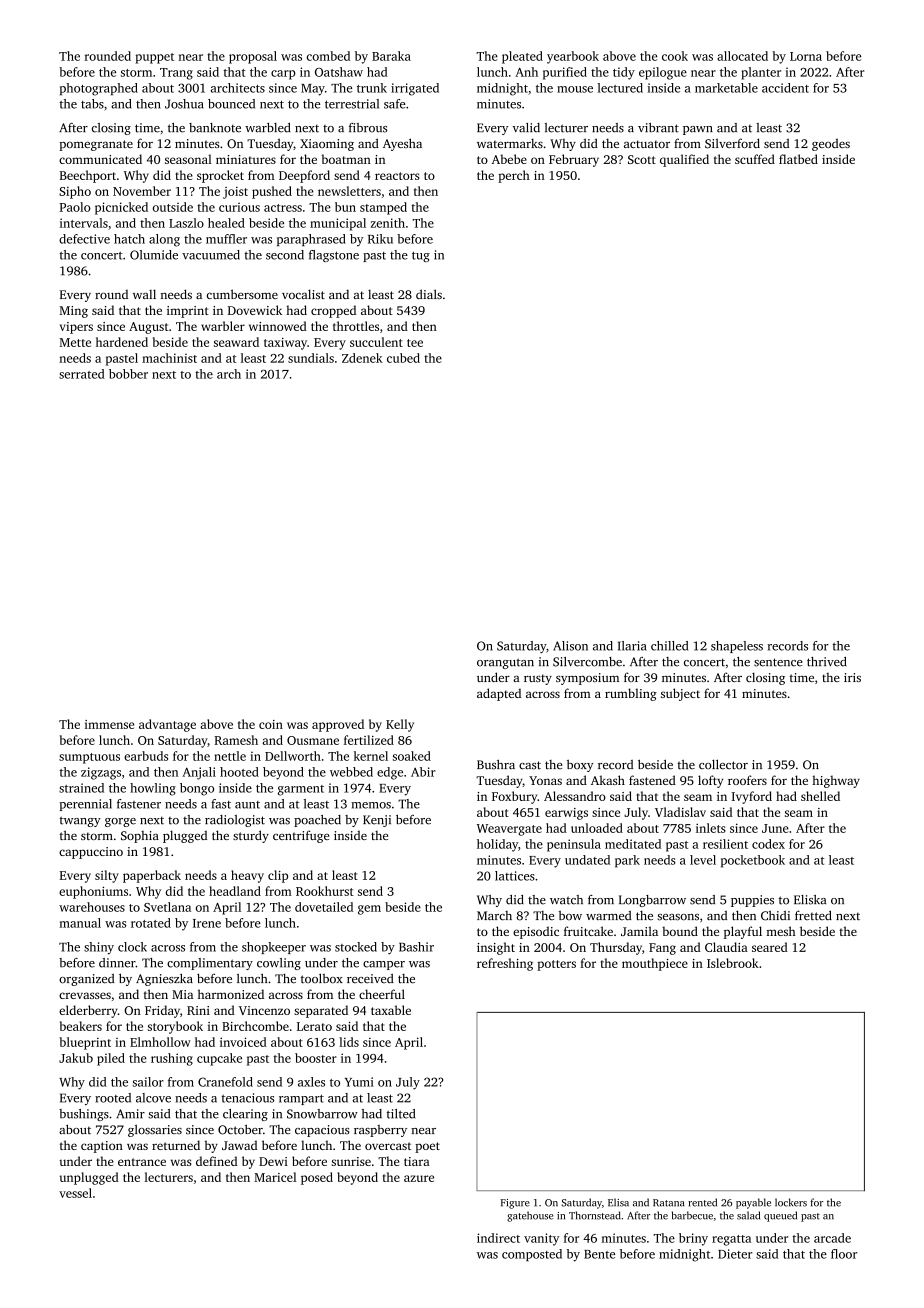  I want to click on cook, so click(675, 56).
